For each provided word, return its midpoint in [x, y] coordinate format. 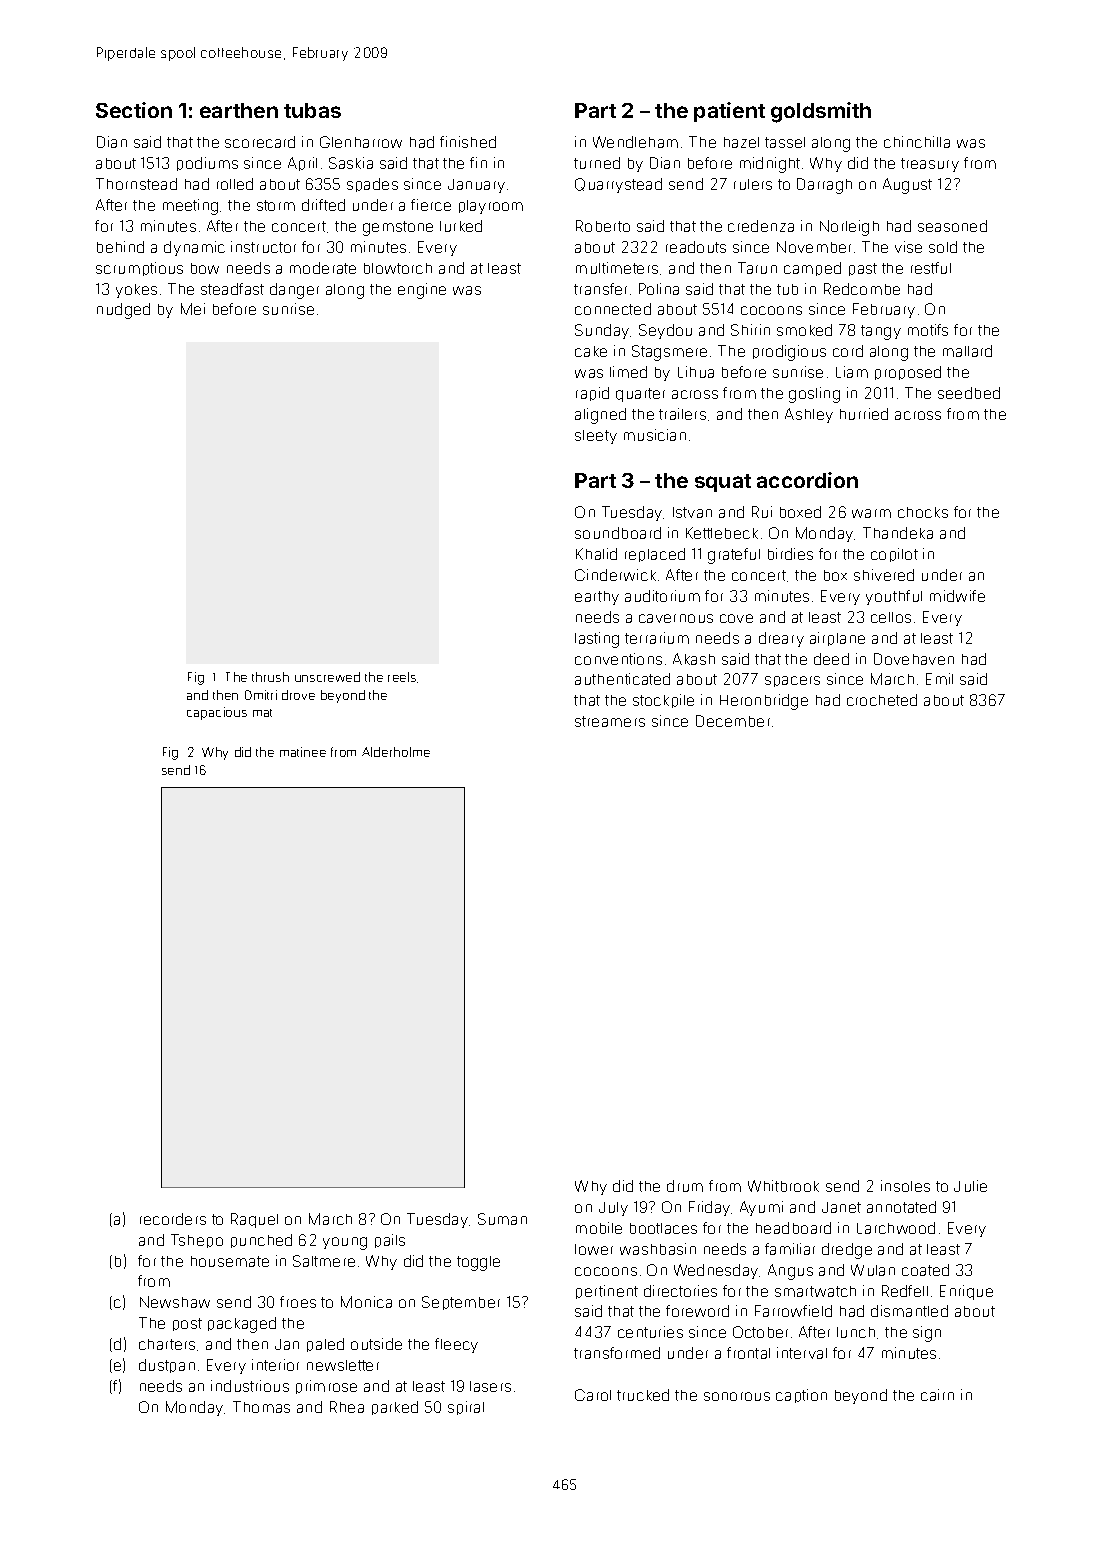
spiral [466, 1408]
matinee [303, 752]
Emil [939, 679]
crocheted [882, 700]
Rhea [347, 1407]
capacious [217, 713]
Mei [193, 309]
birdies [790, 554]
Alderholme [396, 752]
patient [729, 112]
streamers [610, 721]
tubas [312, 110]
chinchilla [917, 142]
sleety [596, 437]
